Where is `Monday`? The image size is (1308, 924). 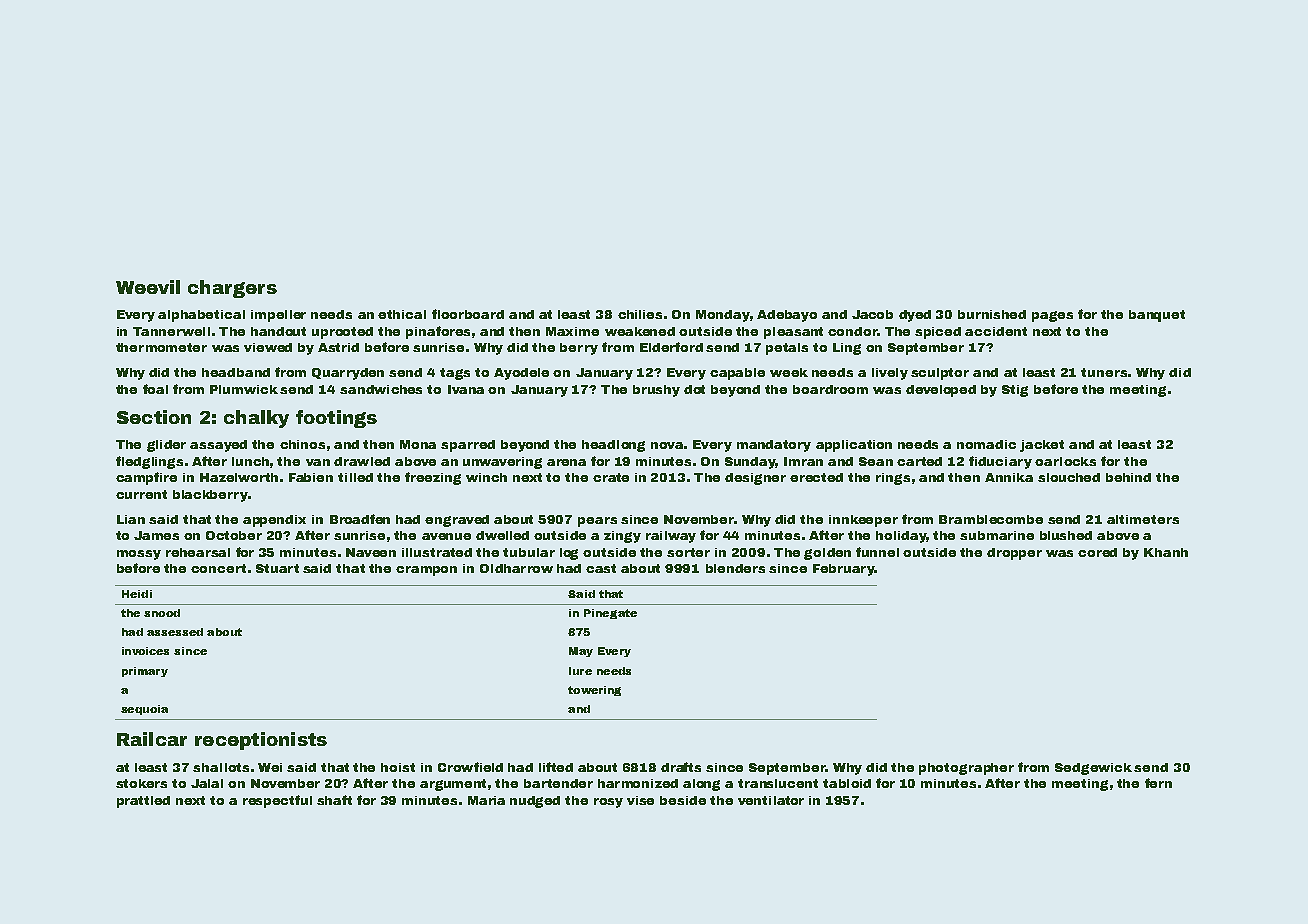 Monday is located at coordinates (723, 316).
